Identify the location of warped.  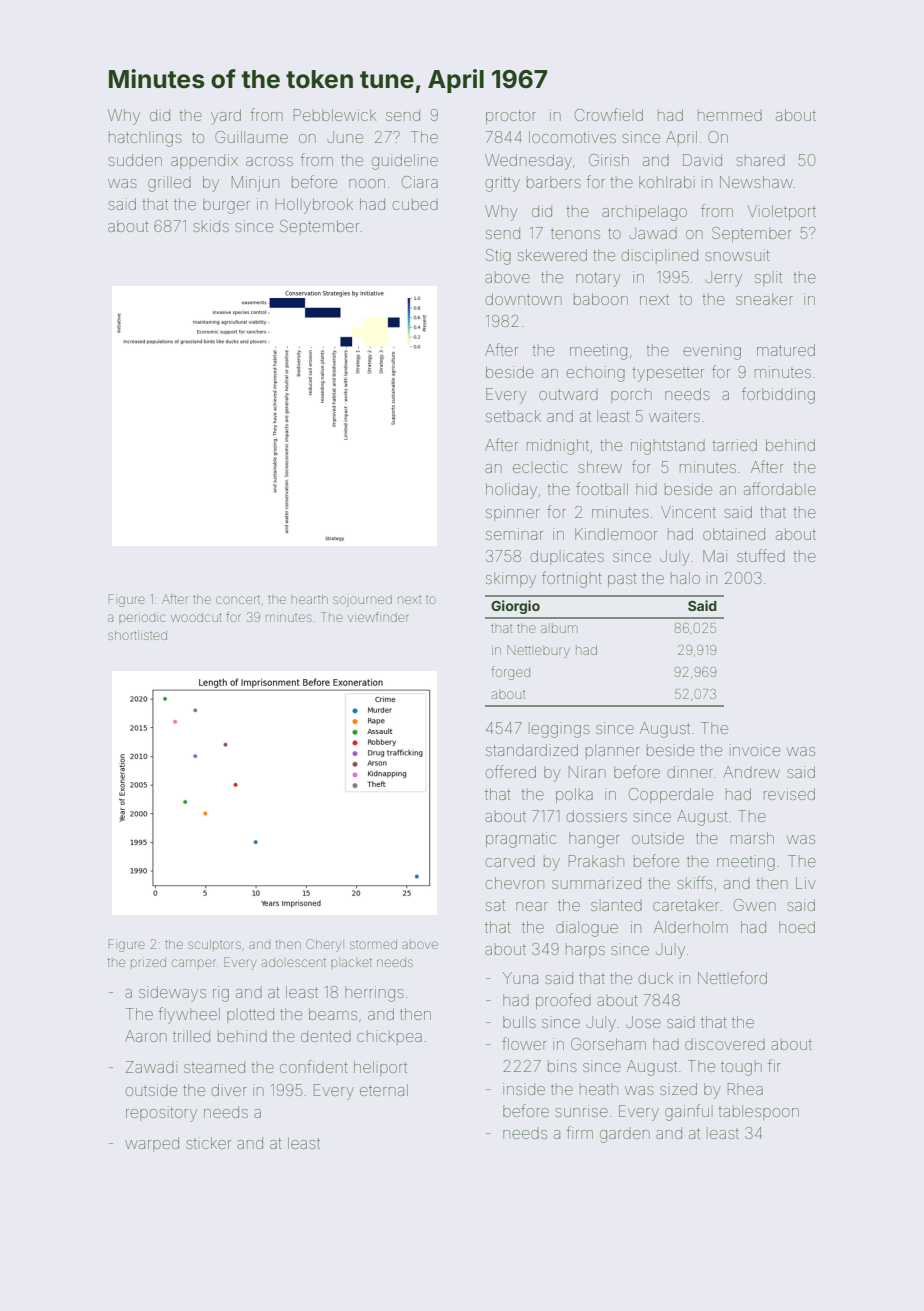
(152, 1144).
